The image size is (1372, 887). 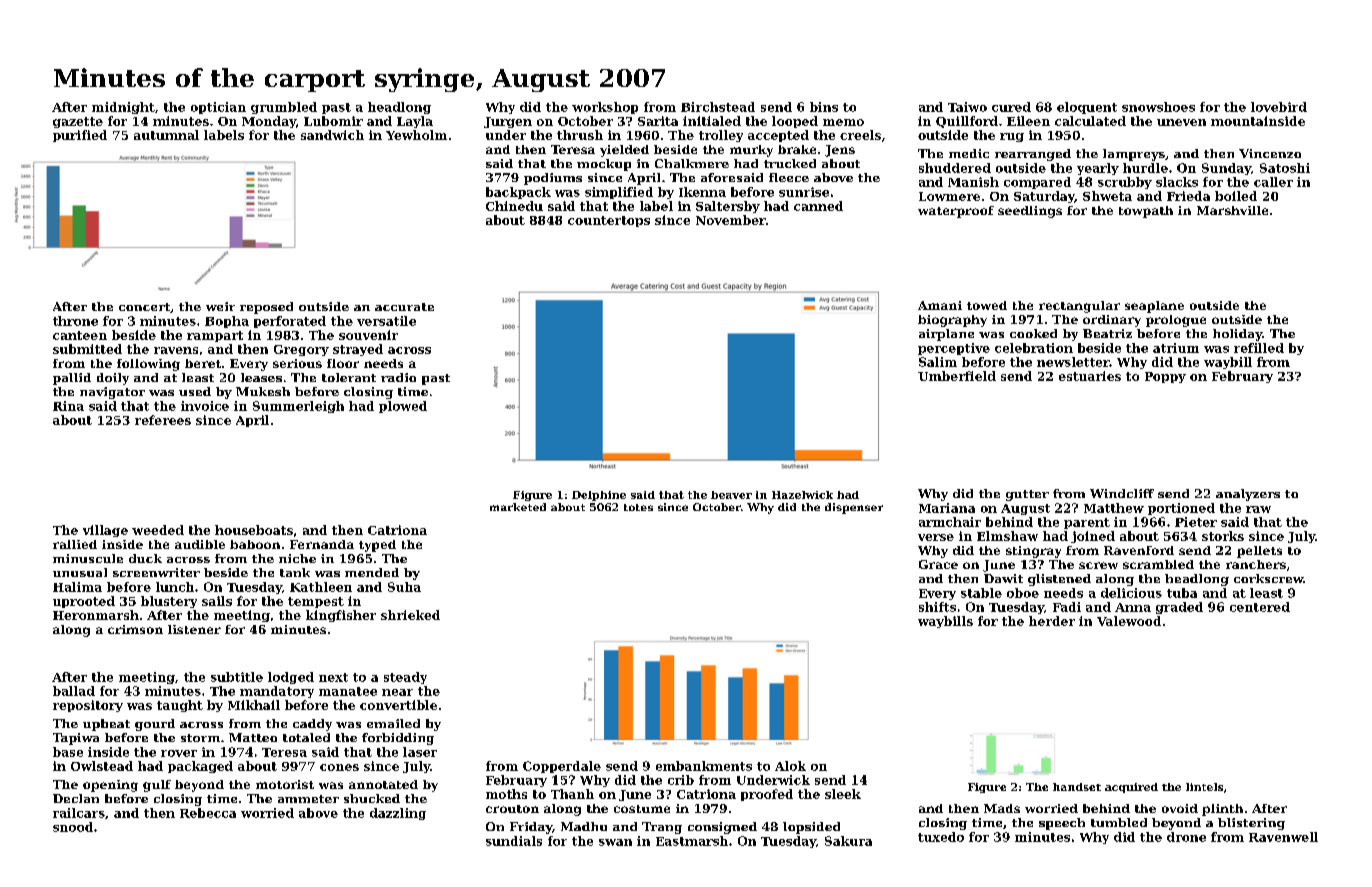 What do you see at coordinates (1154, 307) in the screenshot?
I see `seaplane` at bounding box center [1154, 307].
